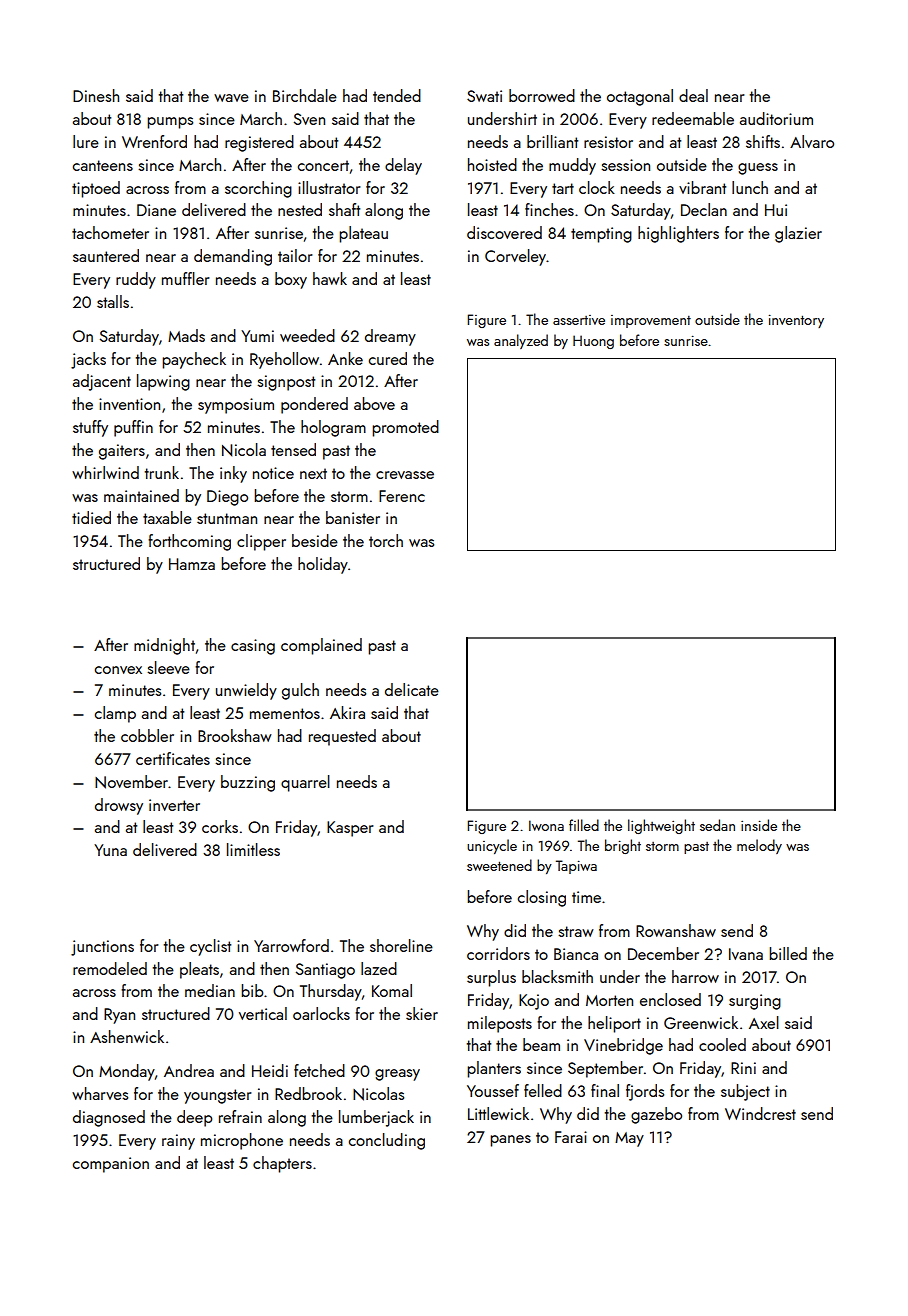 The height and width of the screenshot is (1316, 908). Describe the element at coordinates (405, 428) in the screenshot. I see `promoted` at that location.
